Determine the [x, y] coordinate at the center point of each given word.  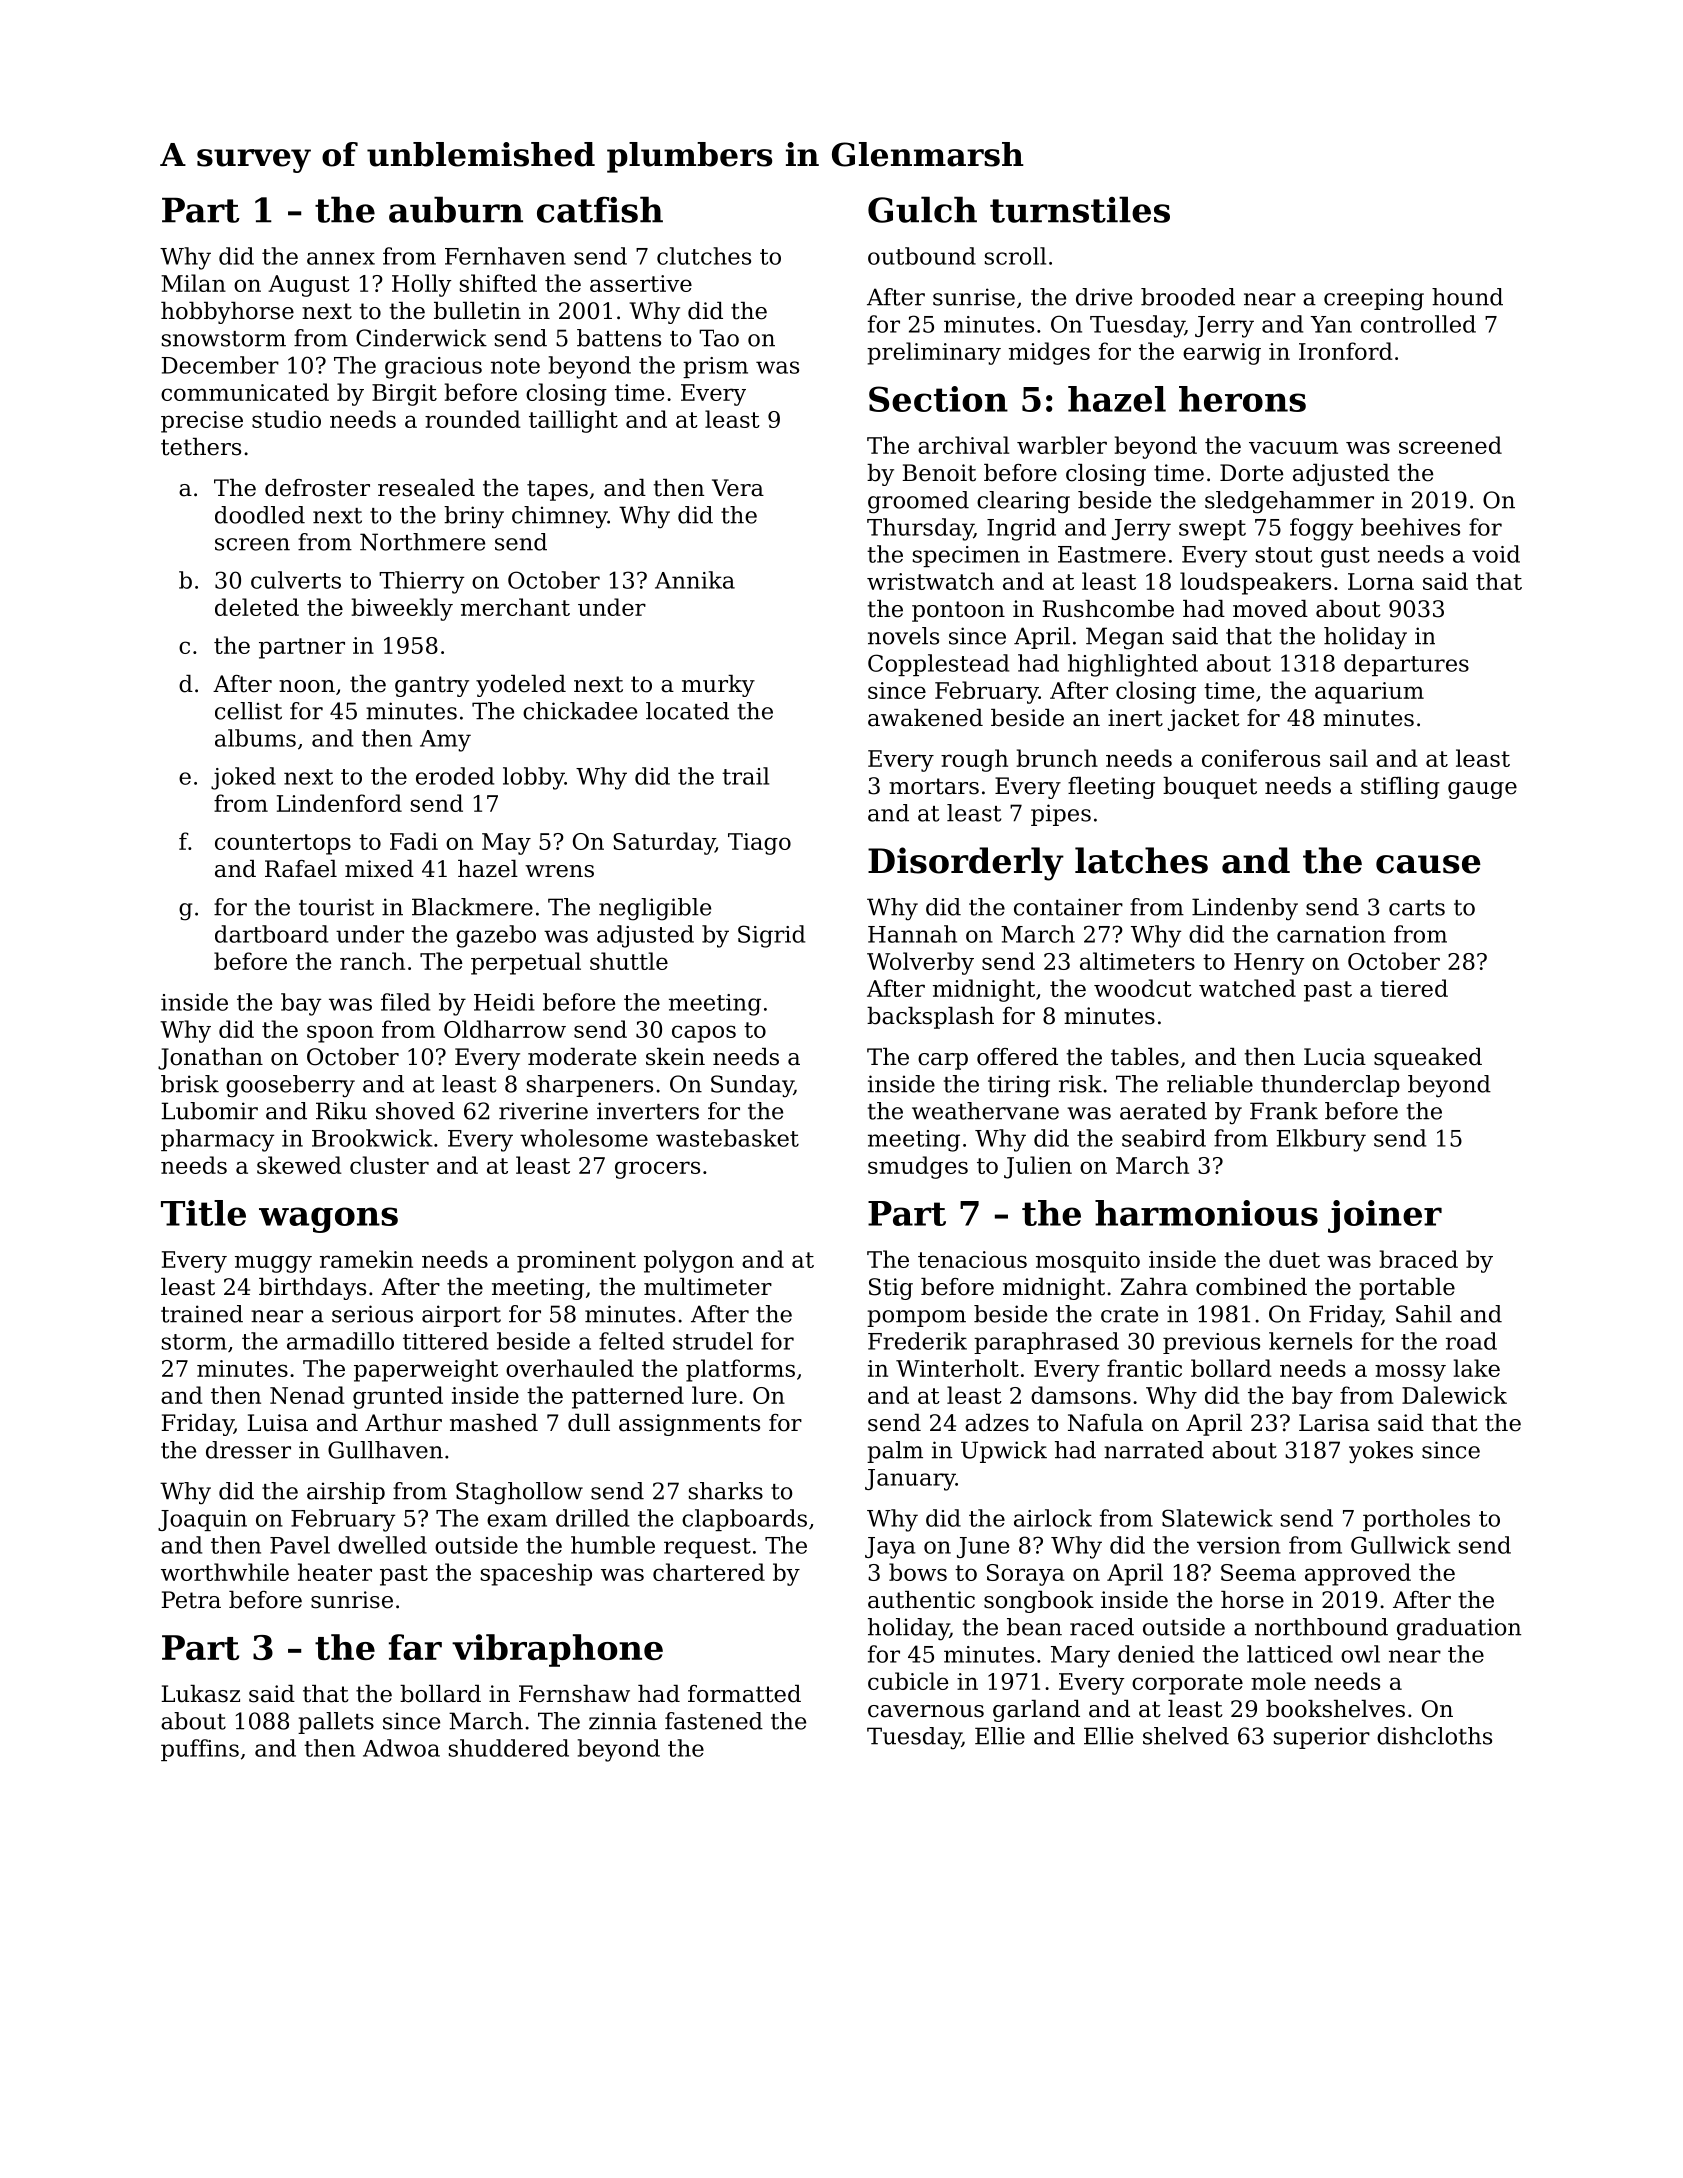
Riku [341, 1111]
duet [1294, 1259]
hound [1467, 297]
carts [1417, 908]
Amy [445, 741]
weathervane [985, 1111]
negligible [655, 909]
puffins [200, 1750]
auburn [456, 209]
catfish [600, 209]
